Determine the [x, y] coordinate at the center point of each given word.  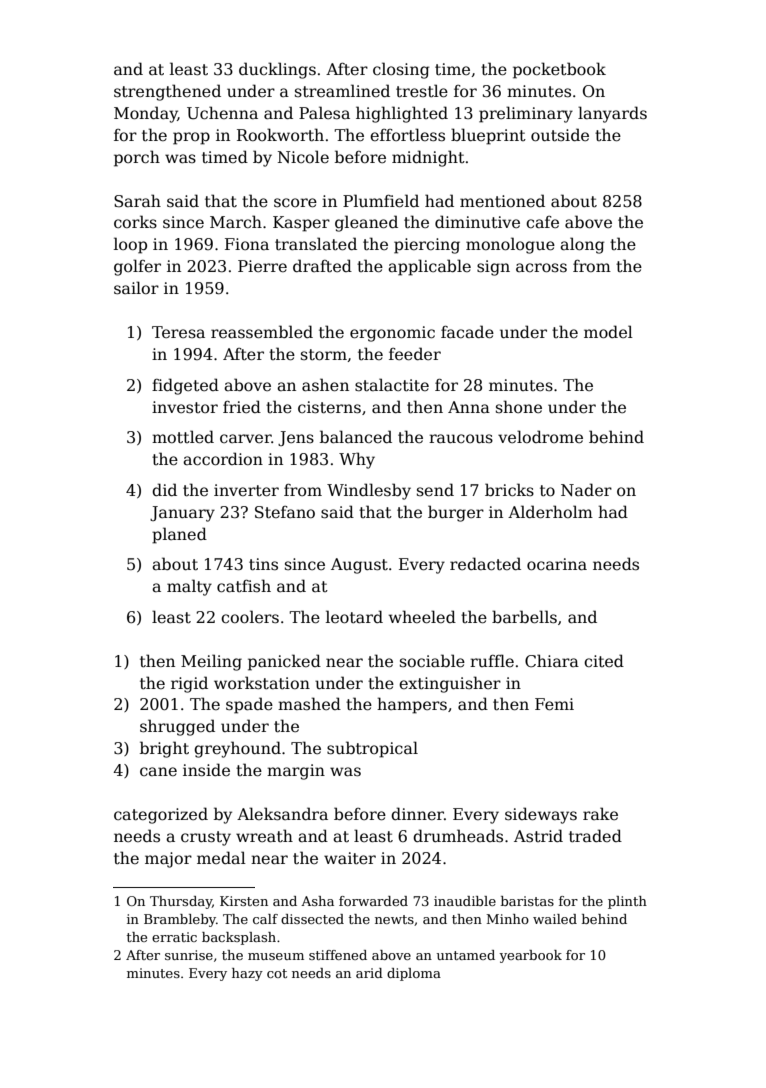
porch [137, 158]
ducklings [277, 70]
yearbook [530, 956]
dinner [417, 813]
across [541, 268]
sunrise [189, 955]
